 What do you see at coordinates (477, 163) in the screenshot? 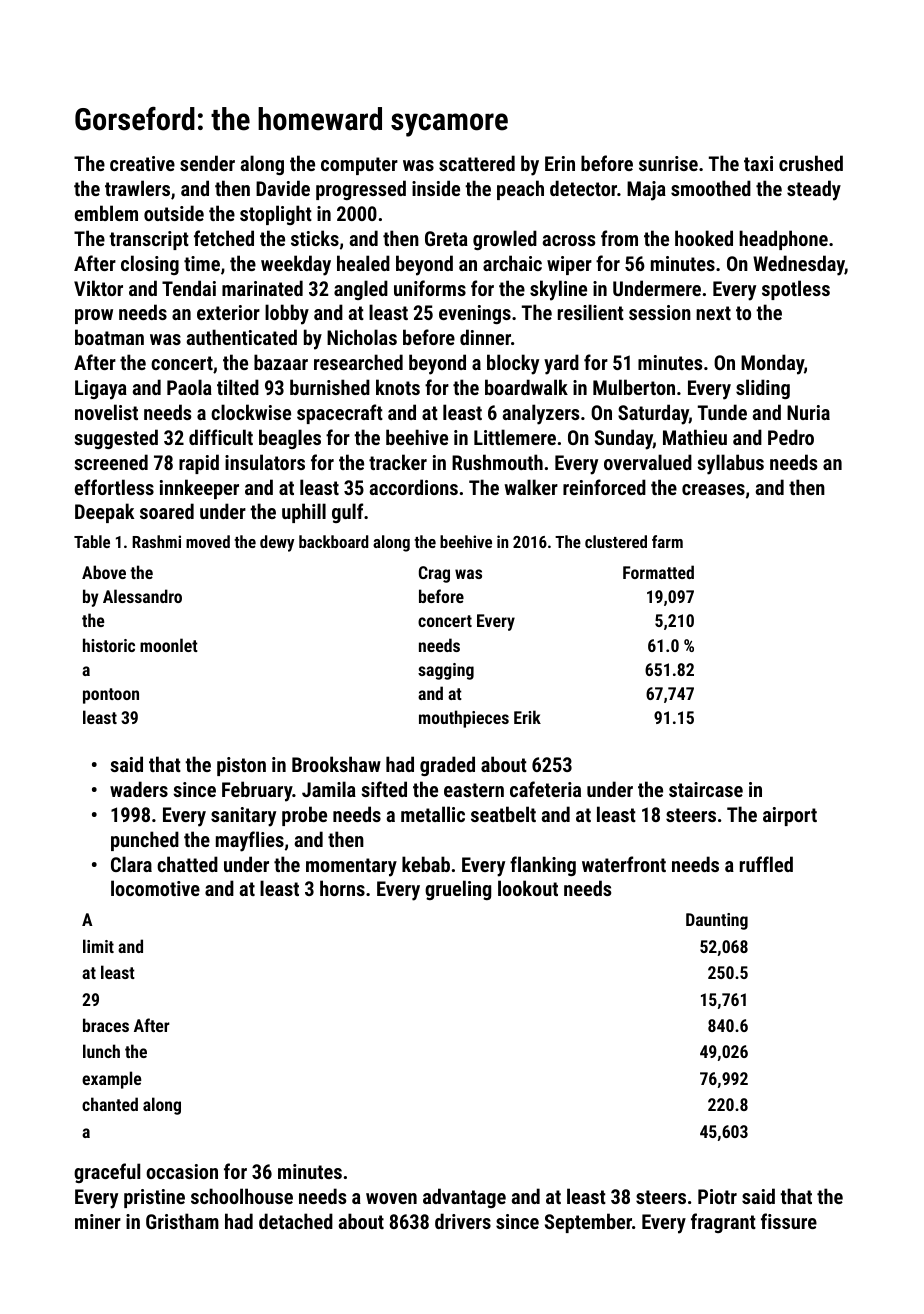
I see `scattered` at bounding box center [477, 163].
